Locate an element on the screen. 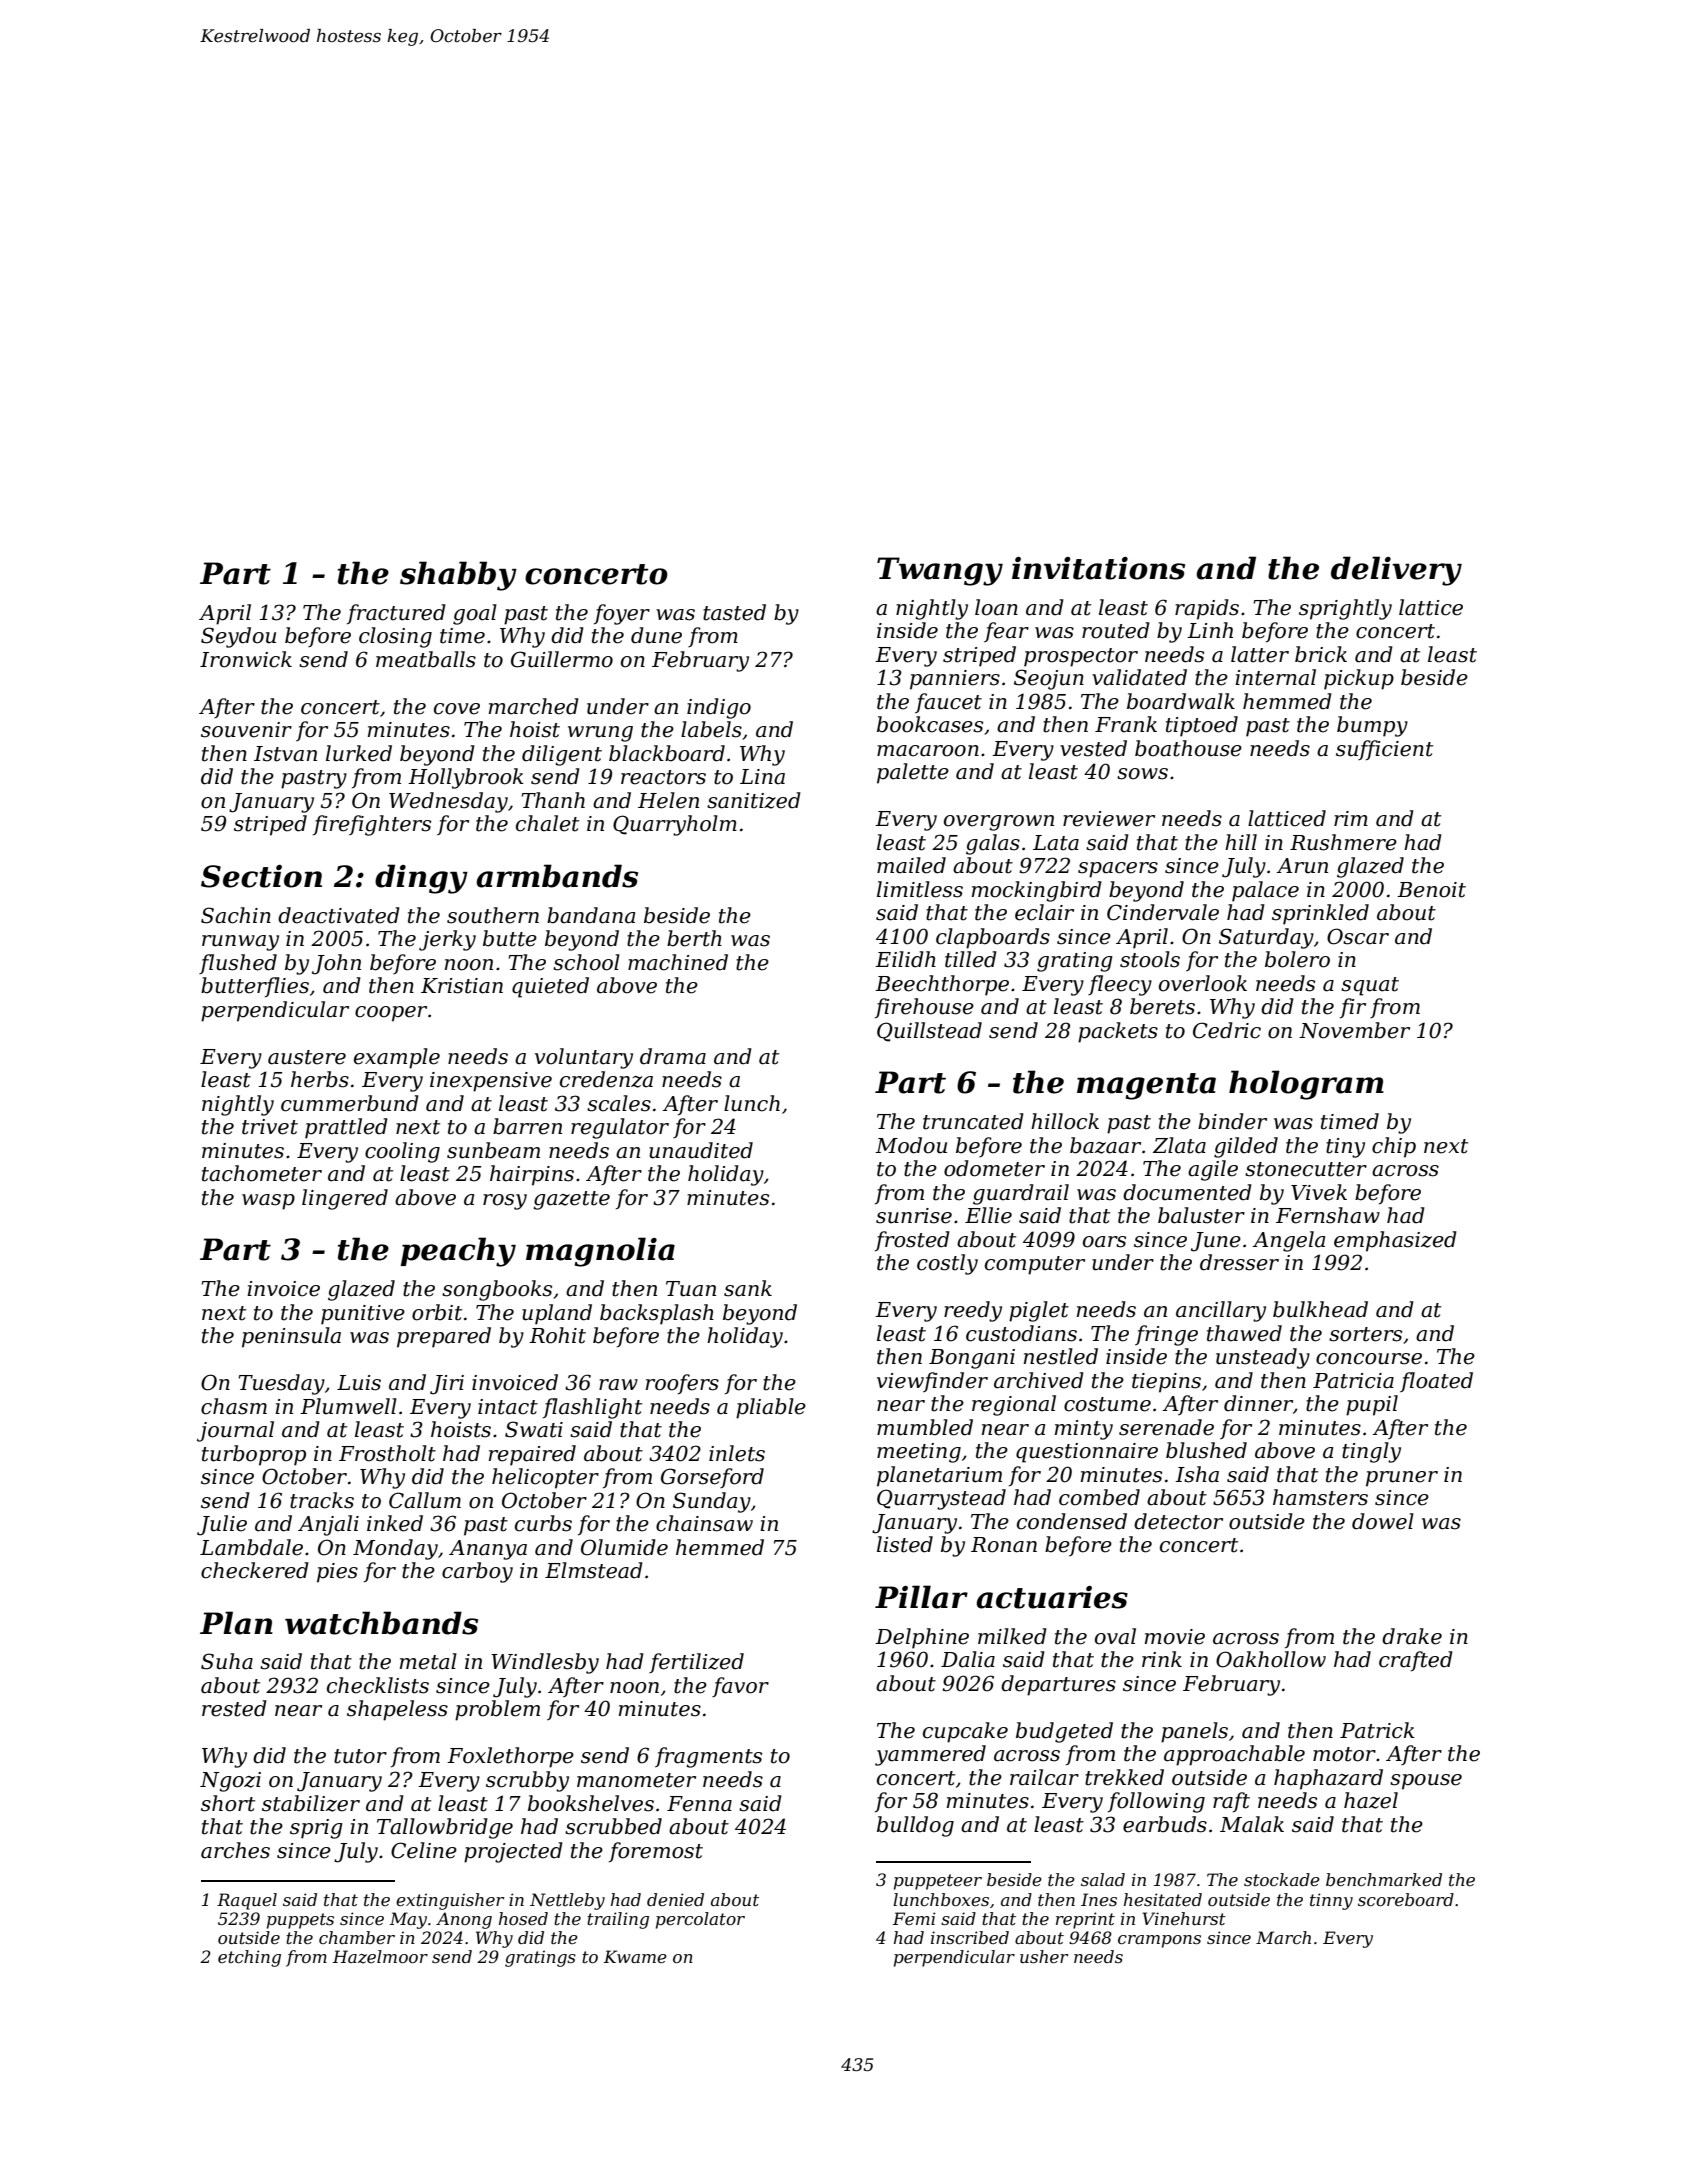 The height and width of the screenshot is (2178, 1683). Modou is located at coordinates (911, 1145).
